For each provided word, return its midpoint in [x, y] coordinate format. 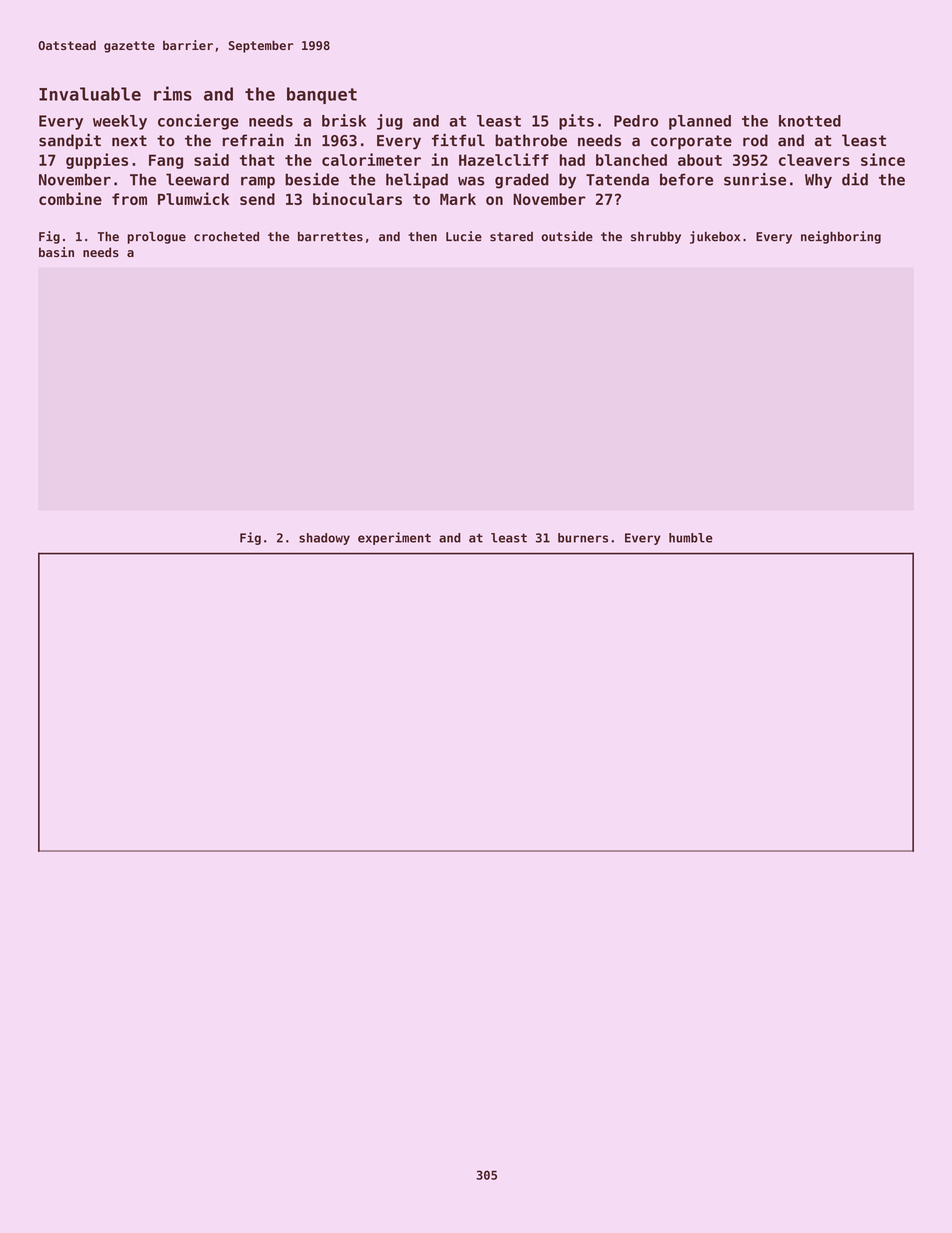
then [422, 236]
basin [56, 252]
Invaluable [90, 94]
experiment [394, 538]
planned [700, 122]
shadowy [324, 539]
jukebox [715, 237]
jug [390, 122]
